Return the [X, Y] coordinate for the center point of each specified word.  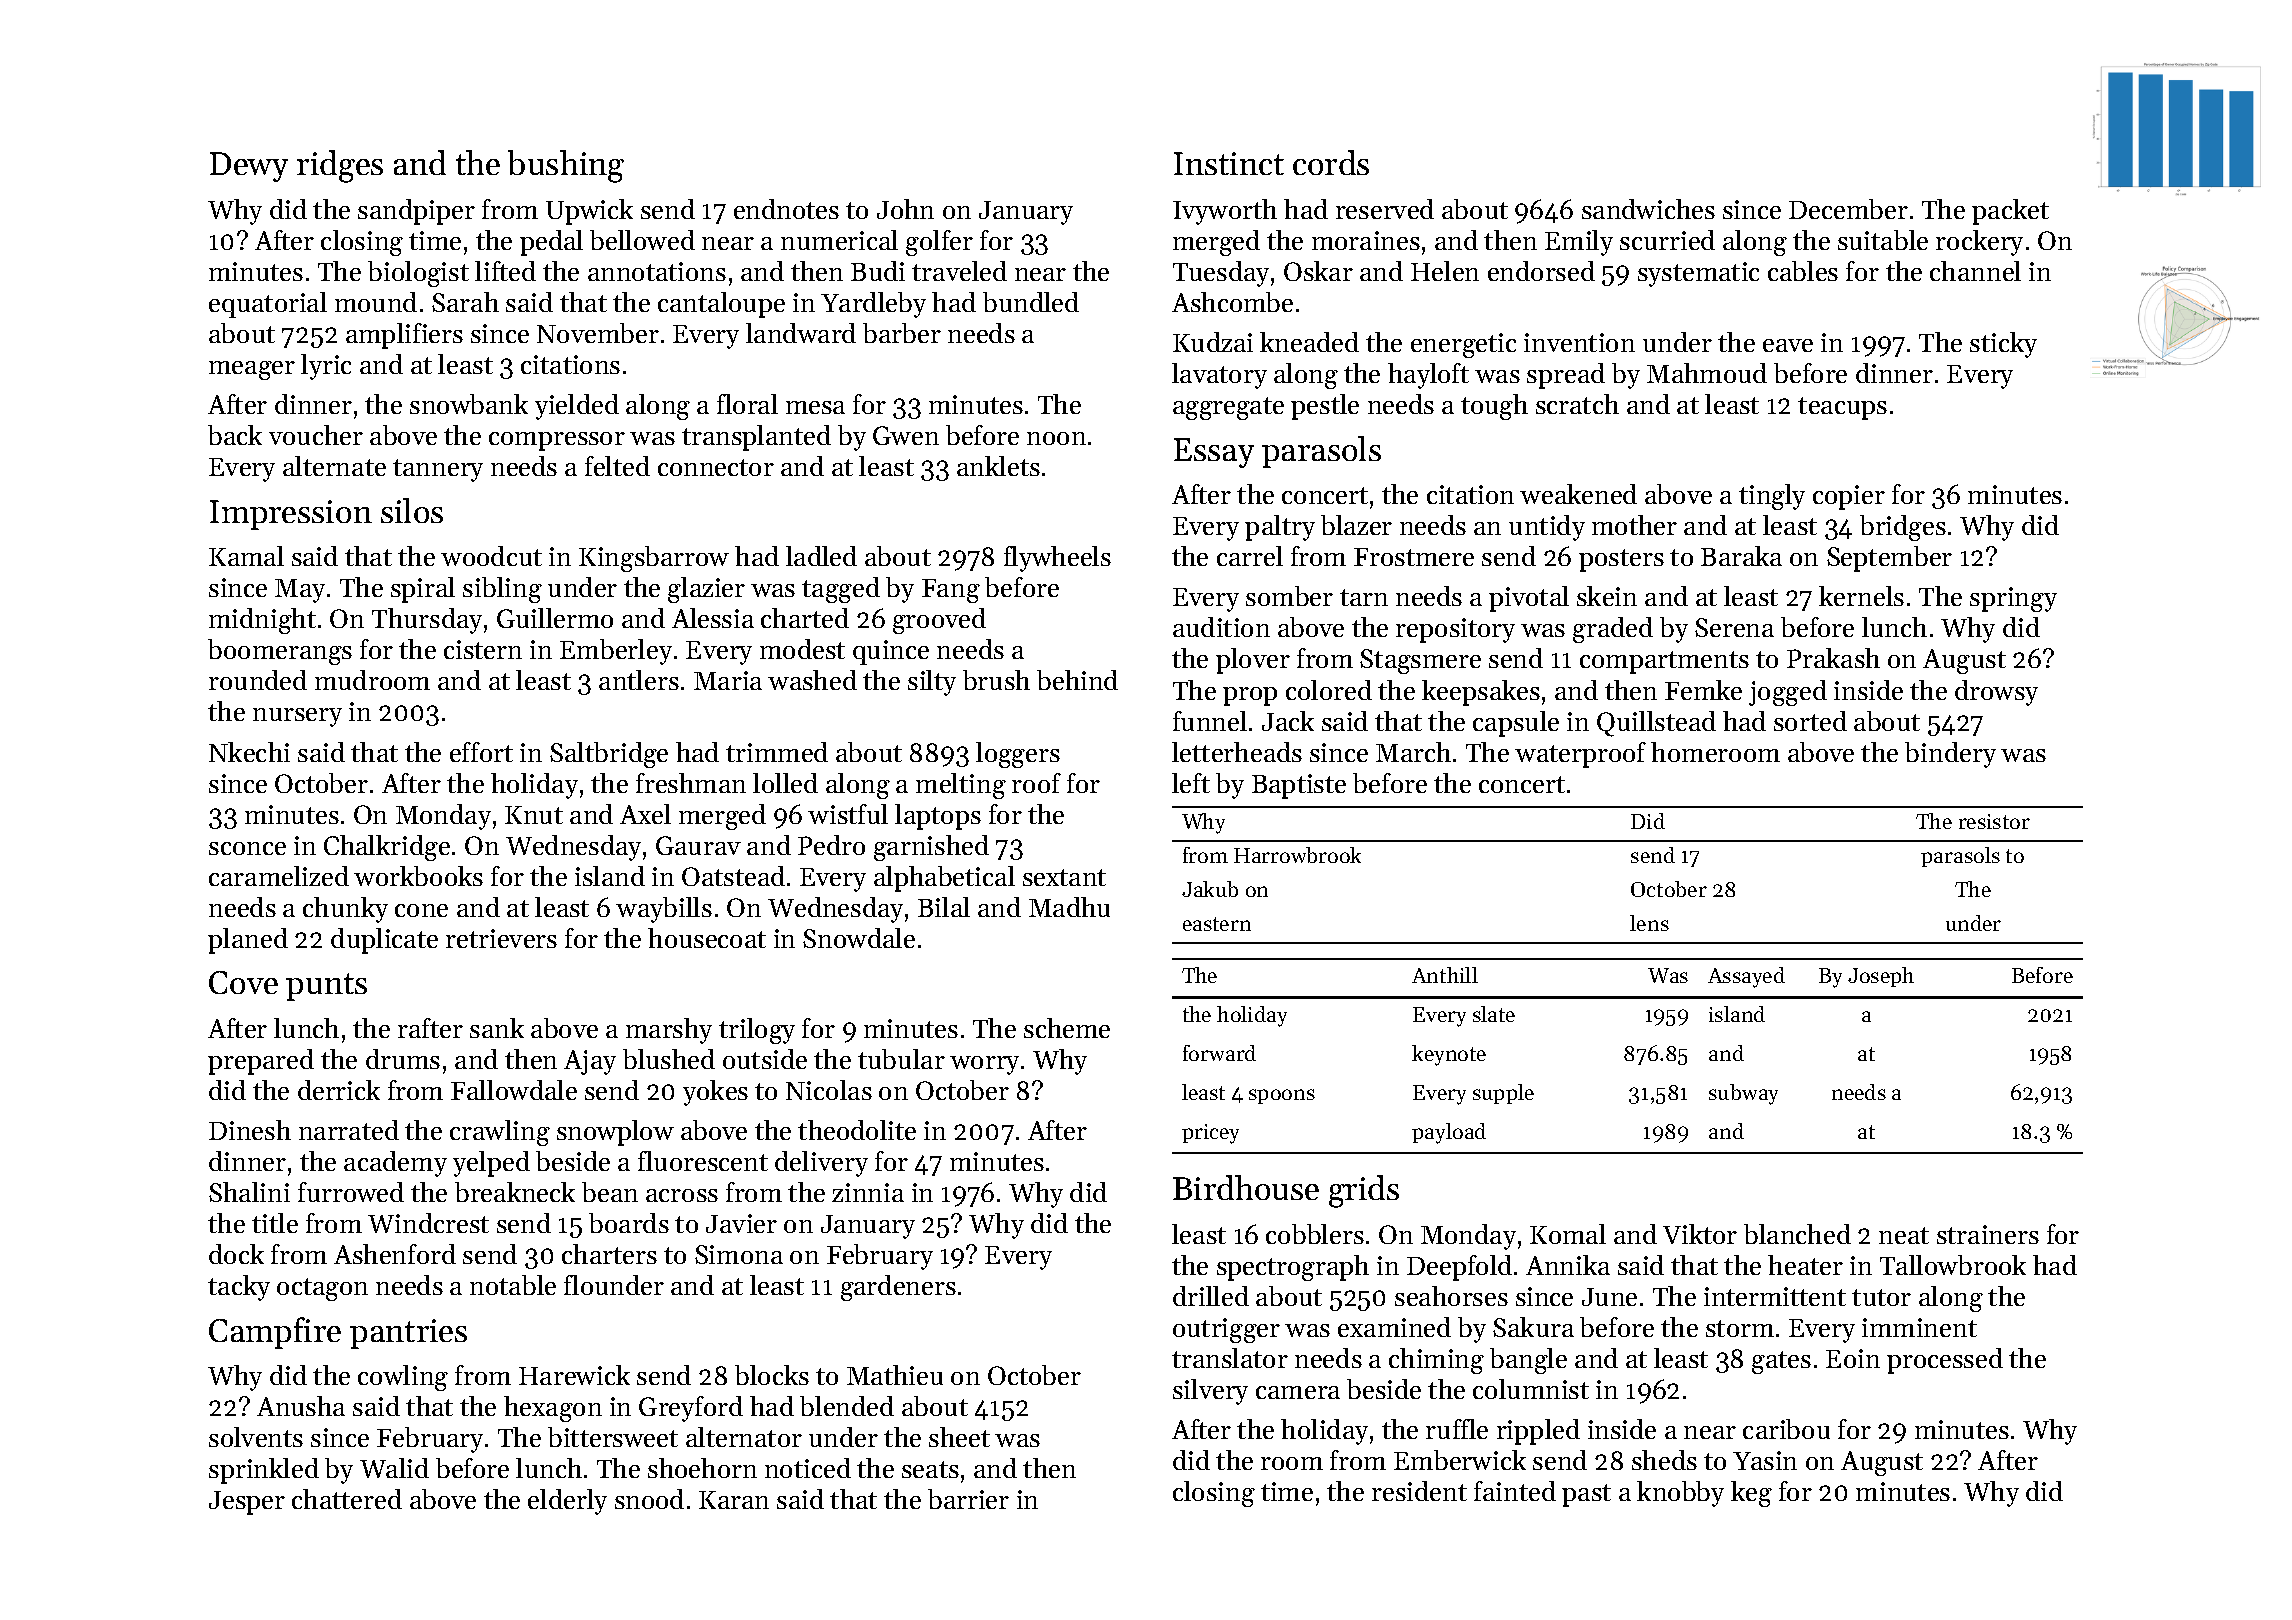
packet [2010, 212]
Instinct [1229, 163]
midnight [262, 621]
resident [1419, 1491]
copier [1849, 497]
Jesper [247, 1503]
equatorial [268, 305]
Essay [1214, 453]
